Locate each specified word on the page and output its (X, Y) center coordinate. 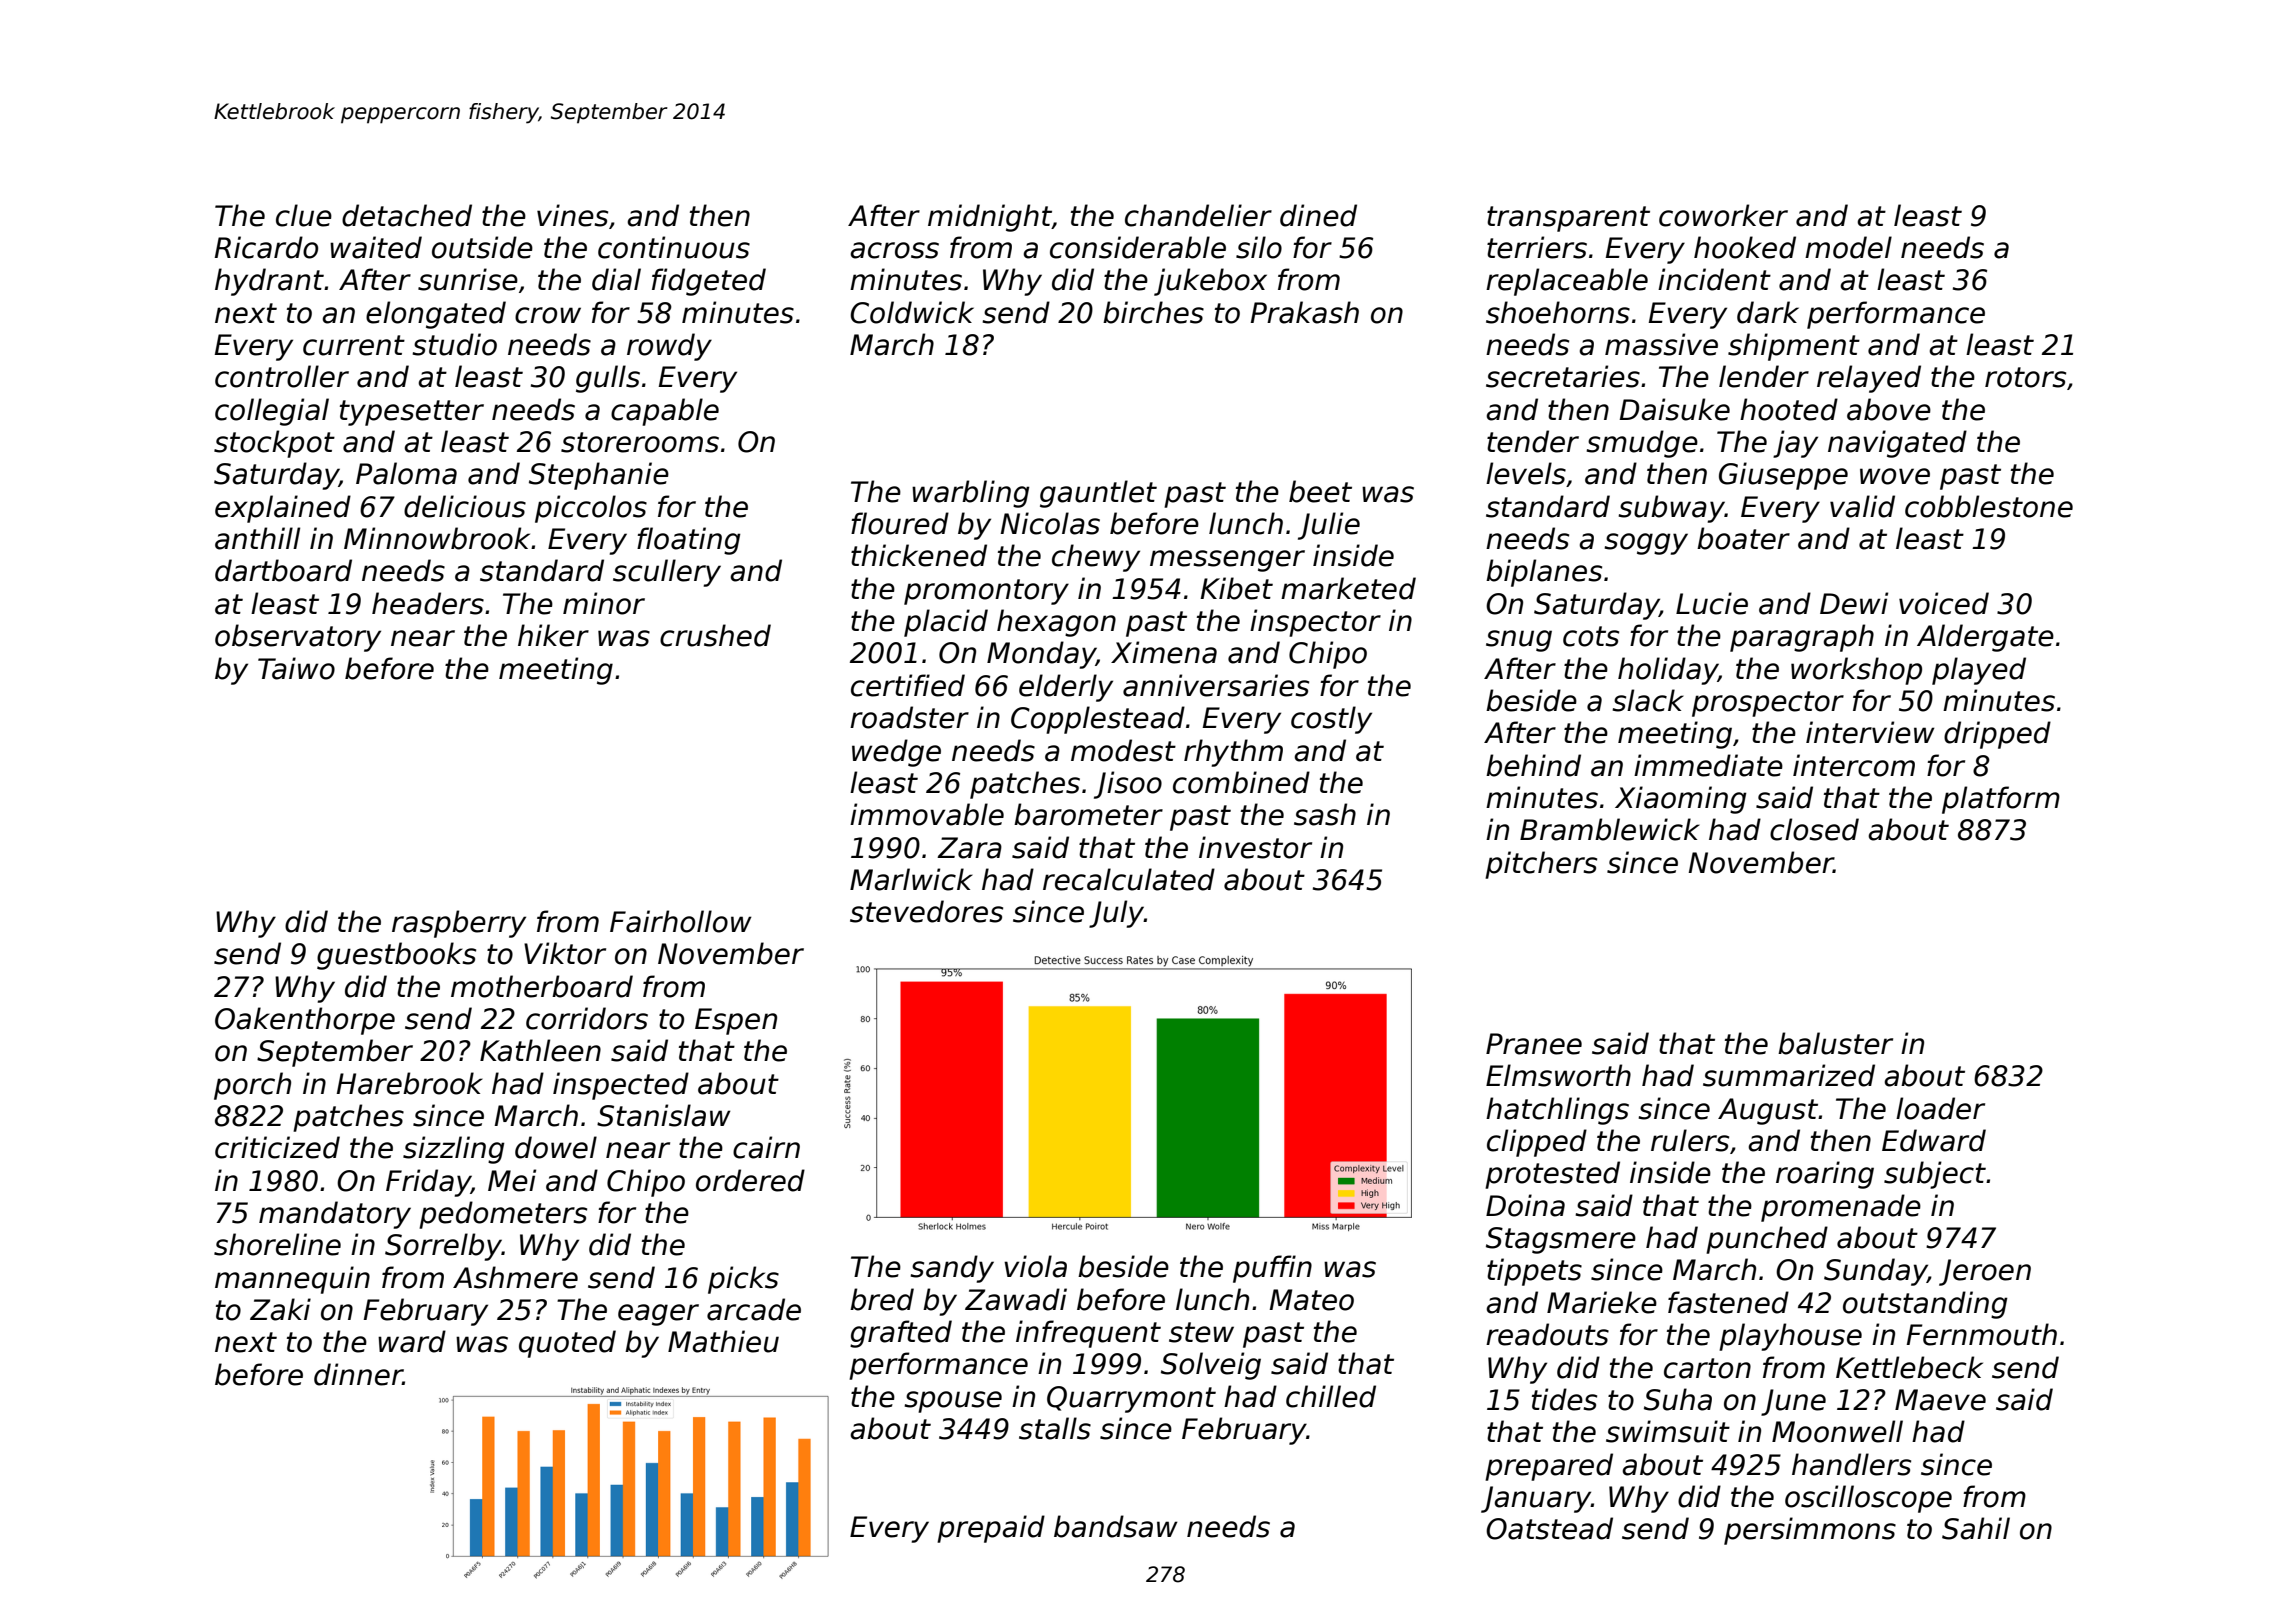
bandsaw (1116, 1526)
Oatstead (1549, 1528)
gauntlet (1098, 494)
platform (2001, 800)
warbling (971, 494)
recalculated (1129, 879)
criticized (277, 1147)
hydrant (269, 282)
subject (1935, 1175)
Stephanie (599, 476)
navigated (1897, 444)
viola (1035, 1266)
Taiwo (296, 668)
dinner (358, 1374)
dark (1768, 312)
